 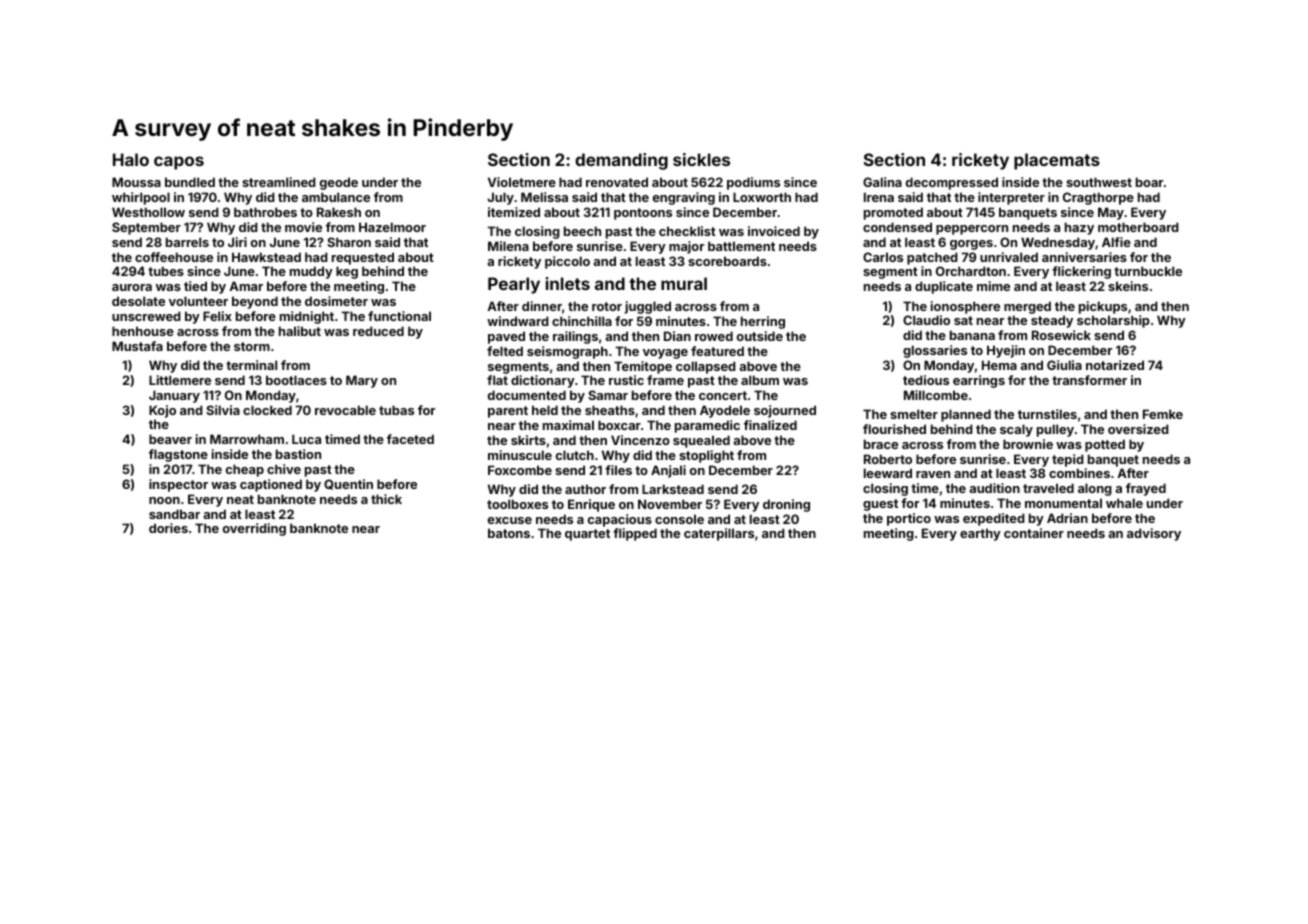 What do you see at coordinates (774, 231) in the screenshot?
I see `invoiced` at bounding box center [774, 231].
